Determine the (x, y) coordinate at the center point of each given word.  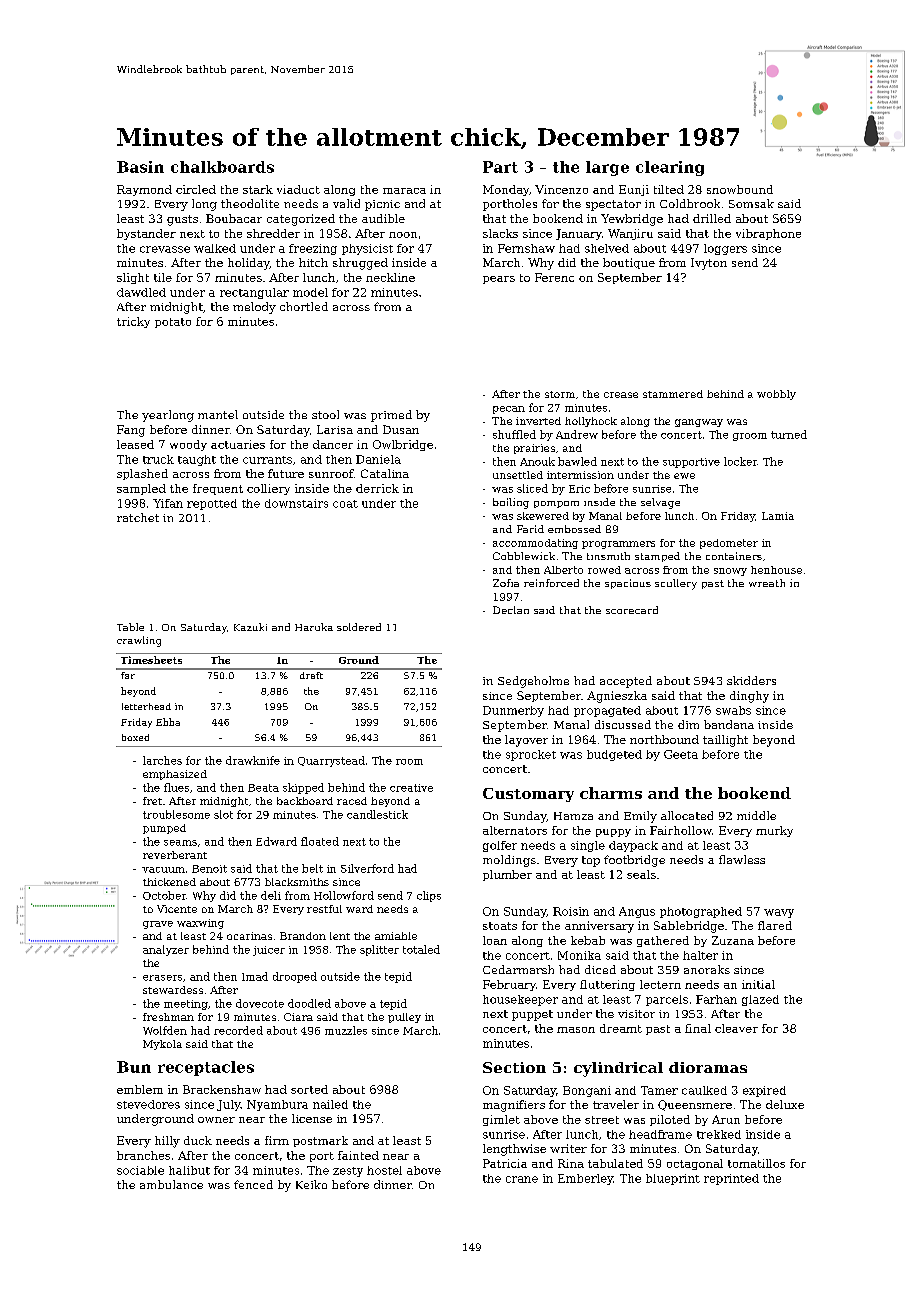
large (607, 168)
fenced (253, 1184)
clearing (670, 168)
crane (522, 1179)
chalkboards (222, 167)
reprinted (731, 1179)
